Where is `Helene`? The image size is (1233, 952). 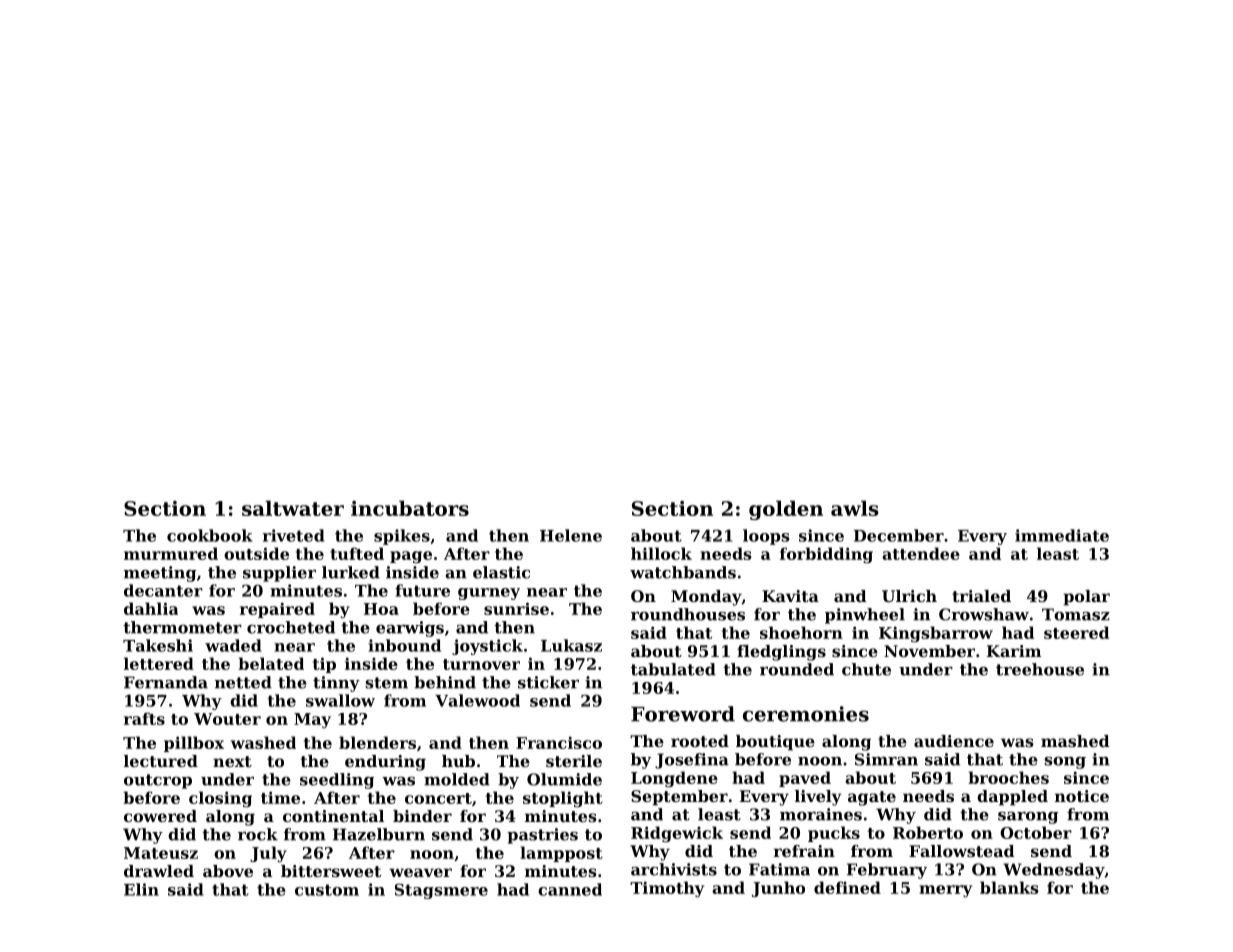
Helene is located at coordinates (571, 535).
